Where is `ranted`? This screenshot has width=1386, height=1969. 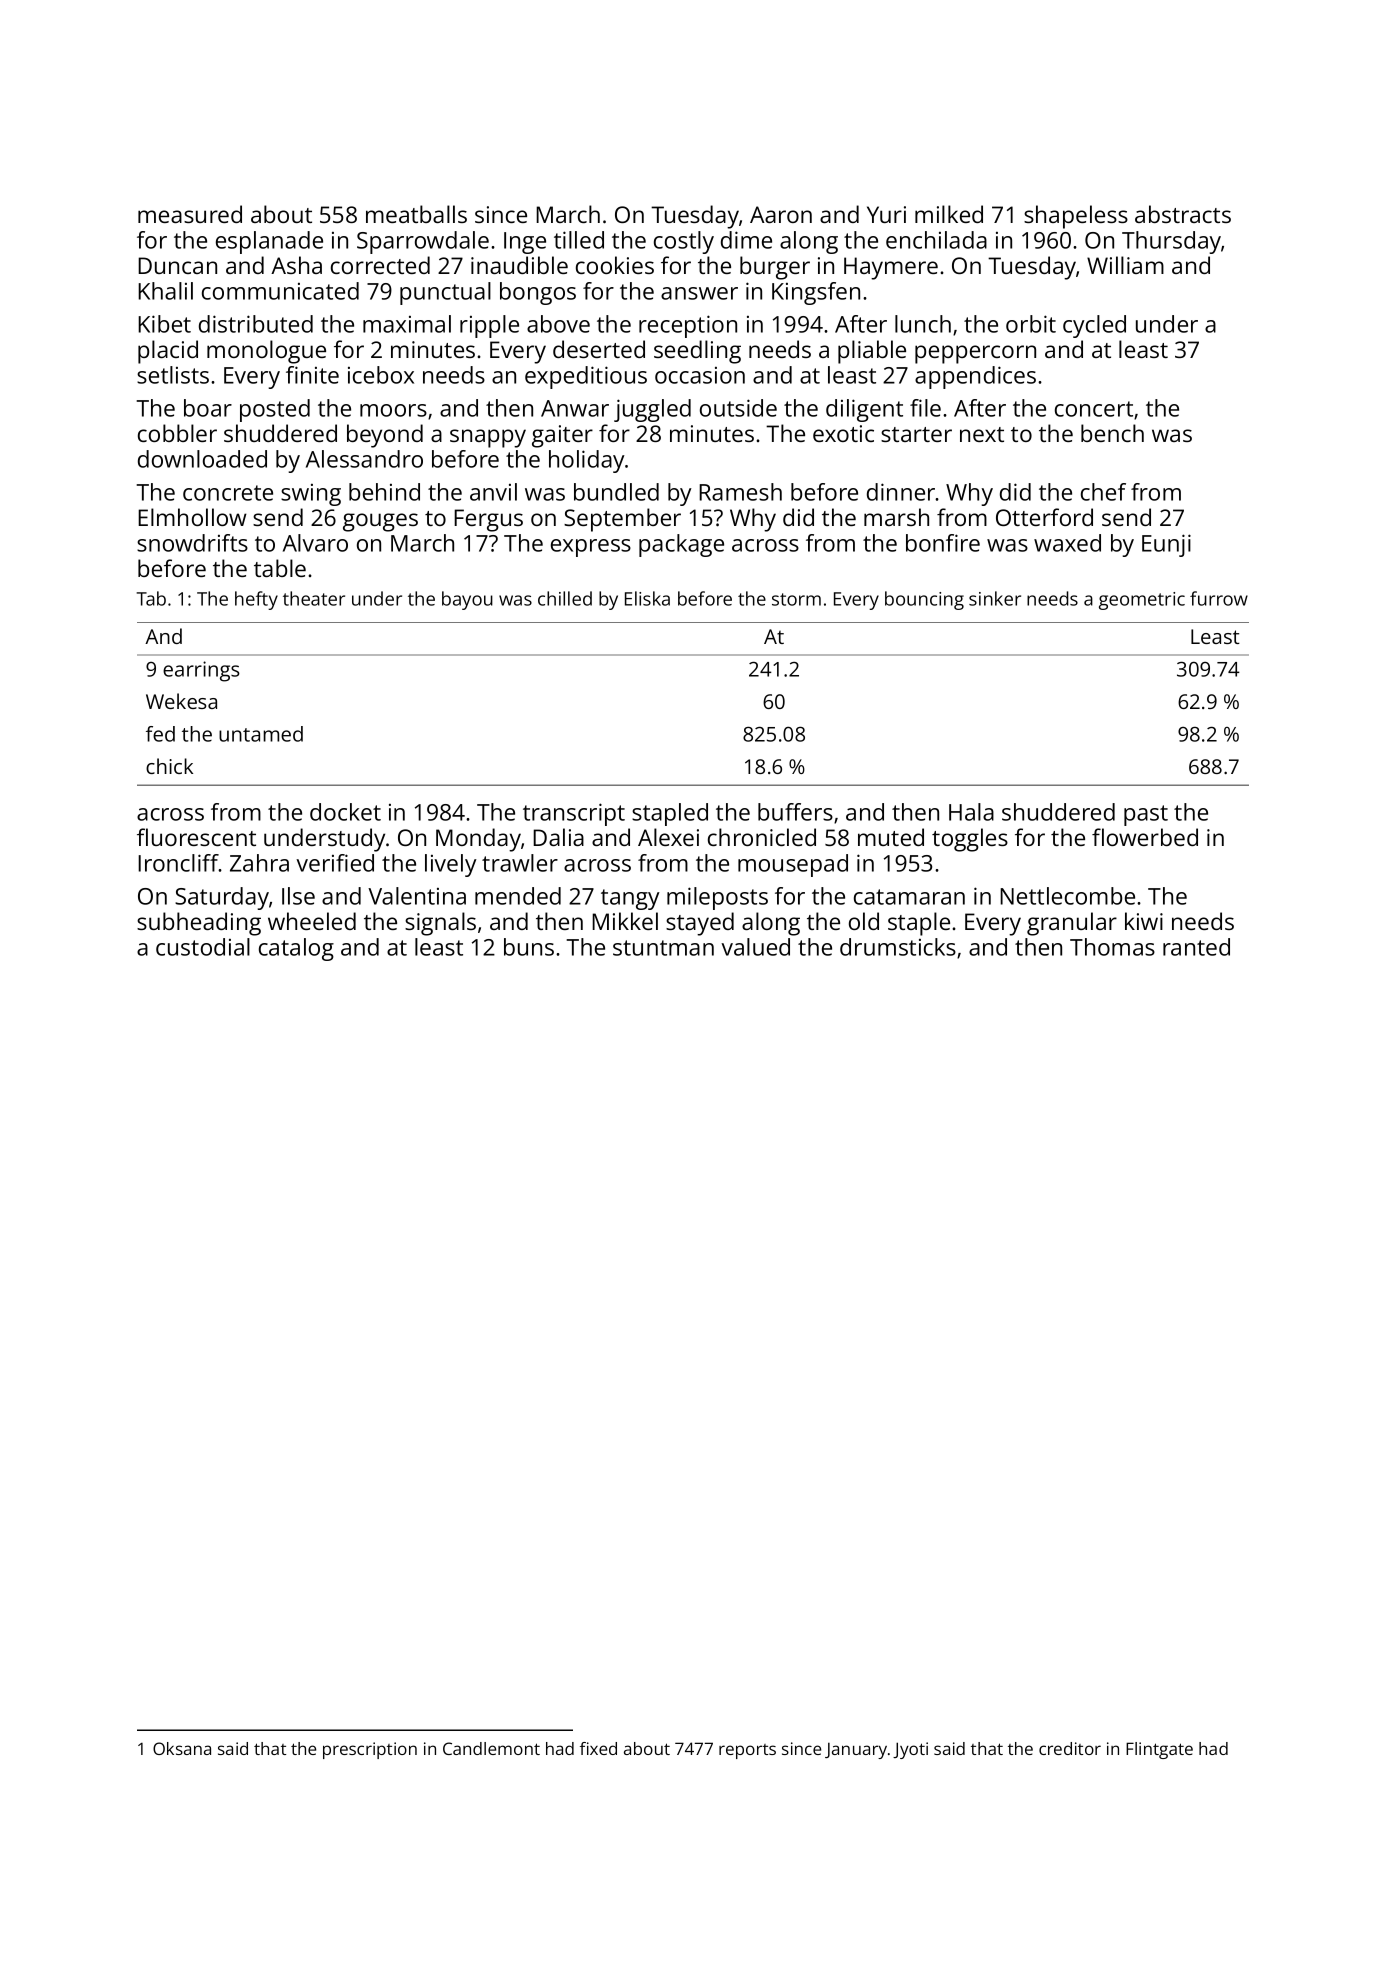 ranted is located at coordinates (1196, 947).
